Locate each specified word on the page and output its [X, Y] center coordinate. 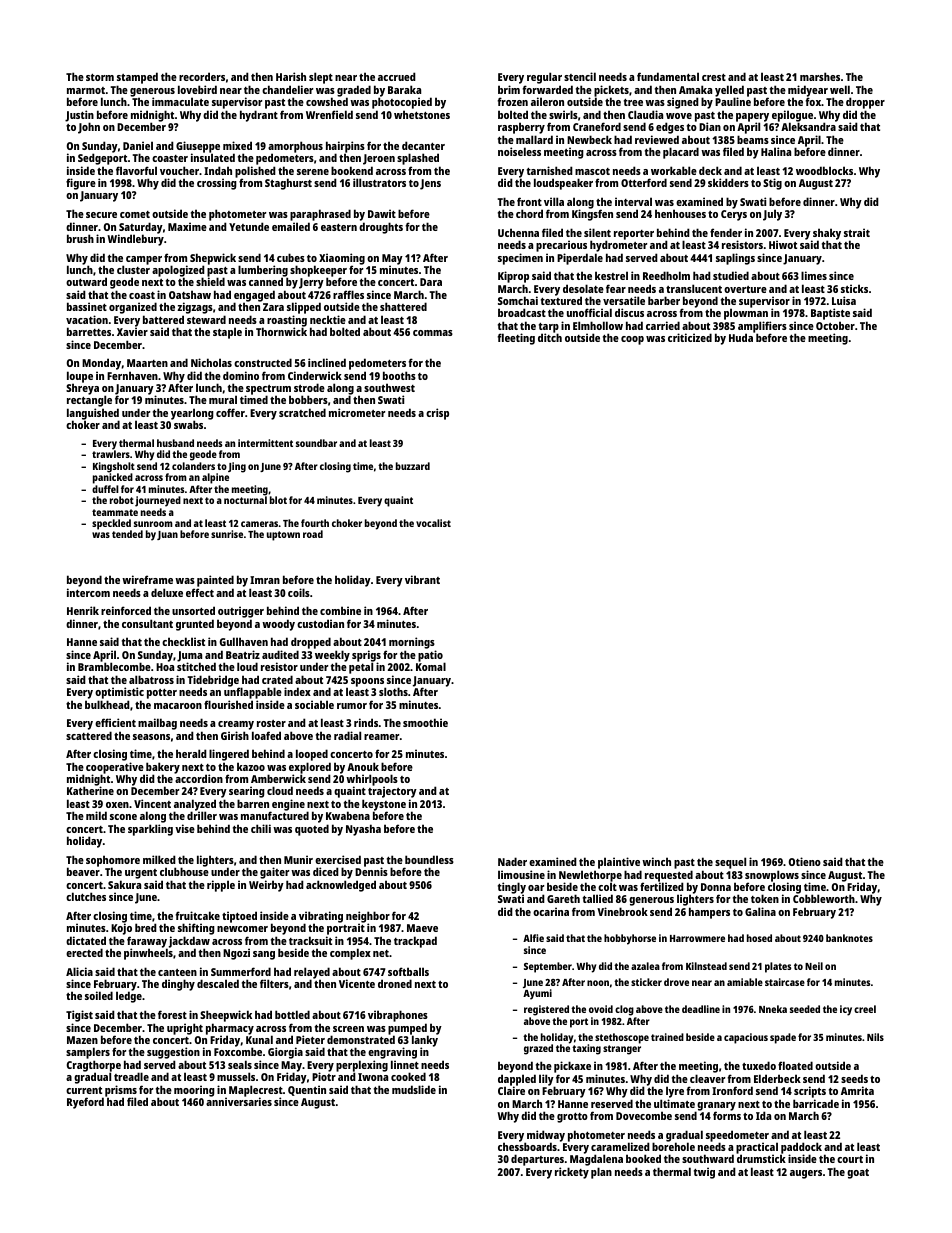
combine [340, 610]
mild [96, 815]
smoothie [425, 722]
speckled [112, 525]
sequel [730, 863]
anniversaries [239, 1101]
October [835, 325]
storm [100, 77]
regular [544, 78]
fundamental [668, 76]
